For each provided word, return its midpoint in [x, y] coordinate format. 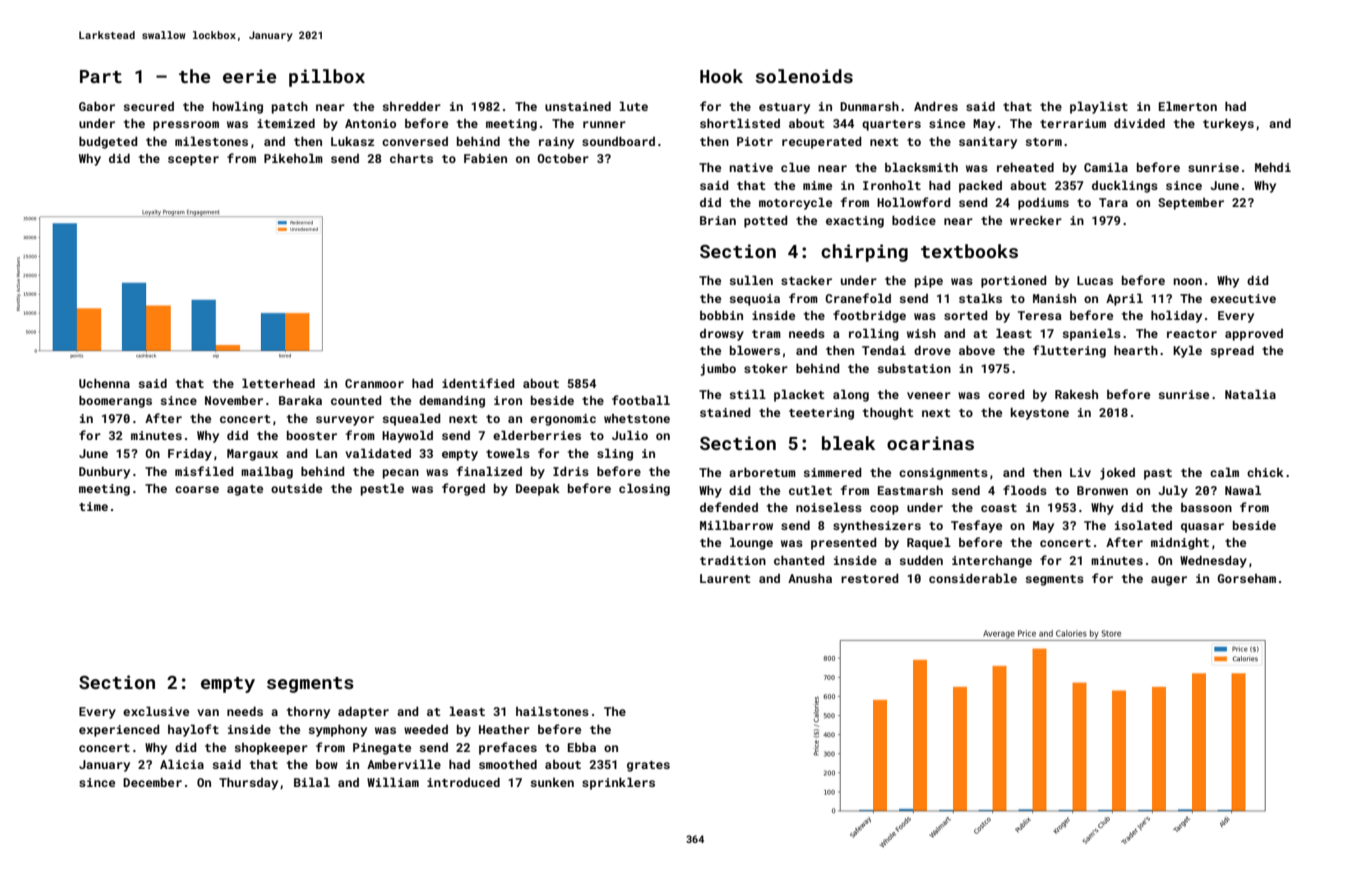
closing [644, 489]
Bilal [312, 782]
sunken [552, 782]
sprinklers [618, 783]
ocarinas [930, 443]
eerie [249, 76]
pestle [382, 489]
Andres [936, 106]
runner [604, 124]
